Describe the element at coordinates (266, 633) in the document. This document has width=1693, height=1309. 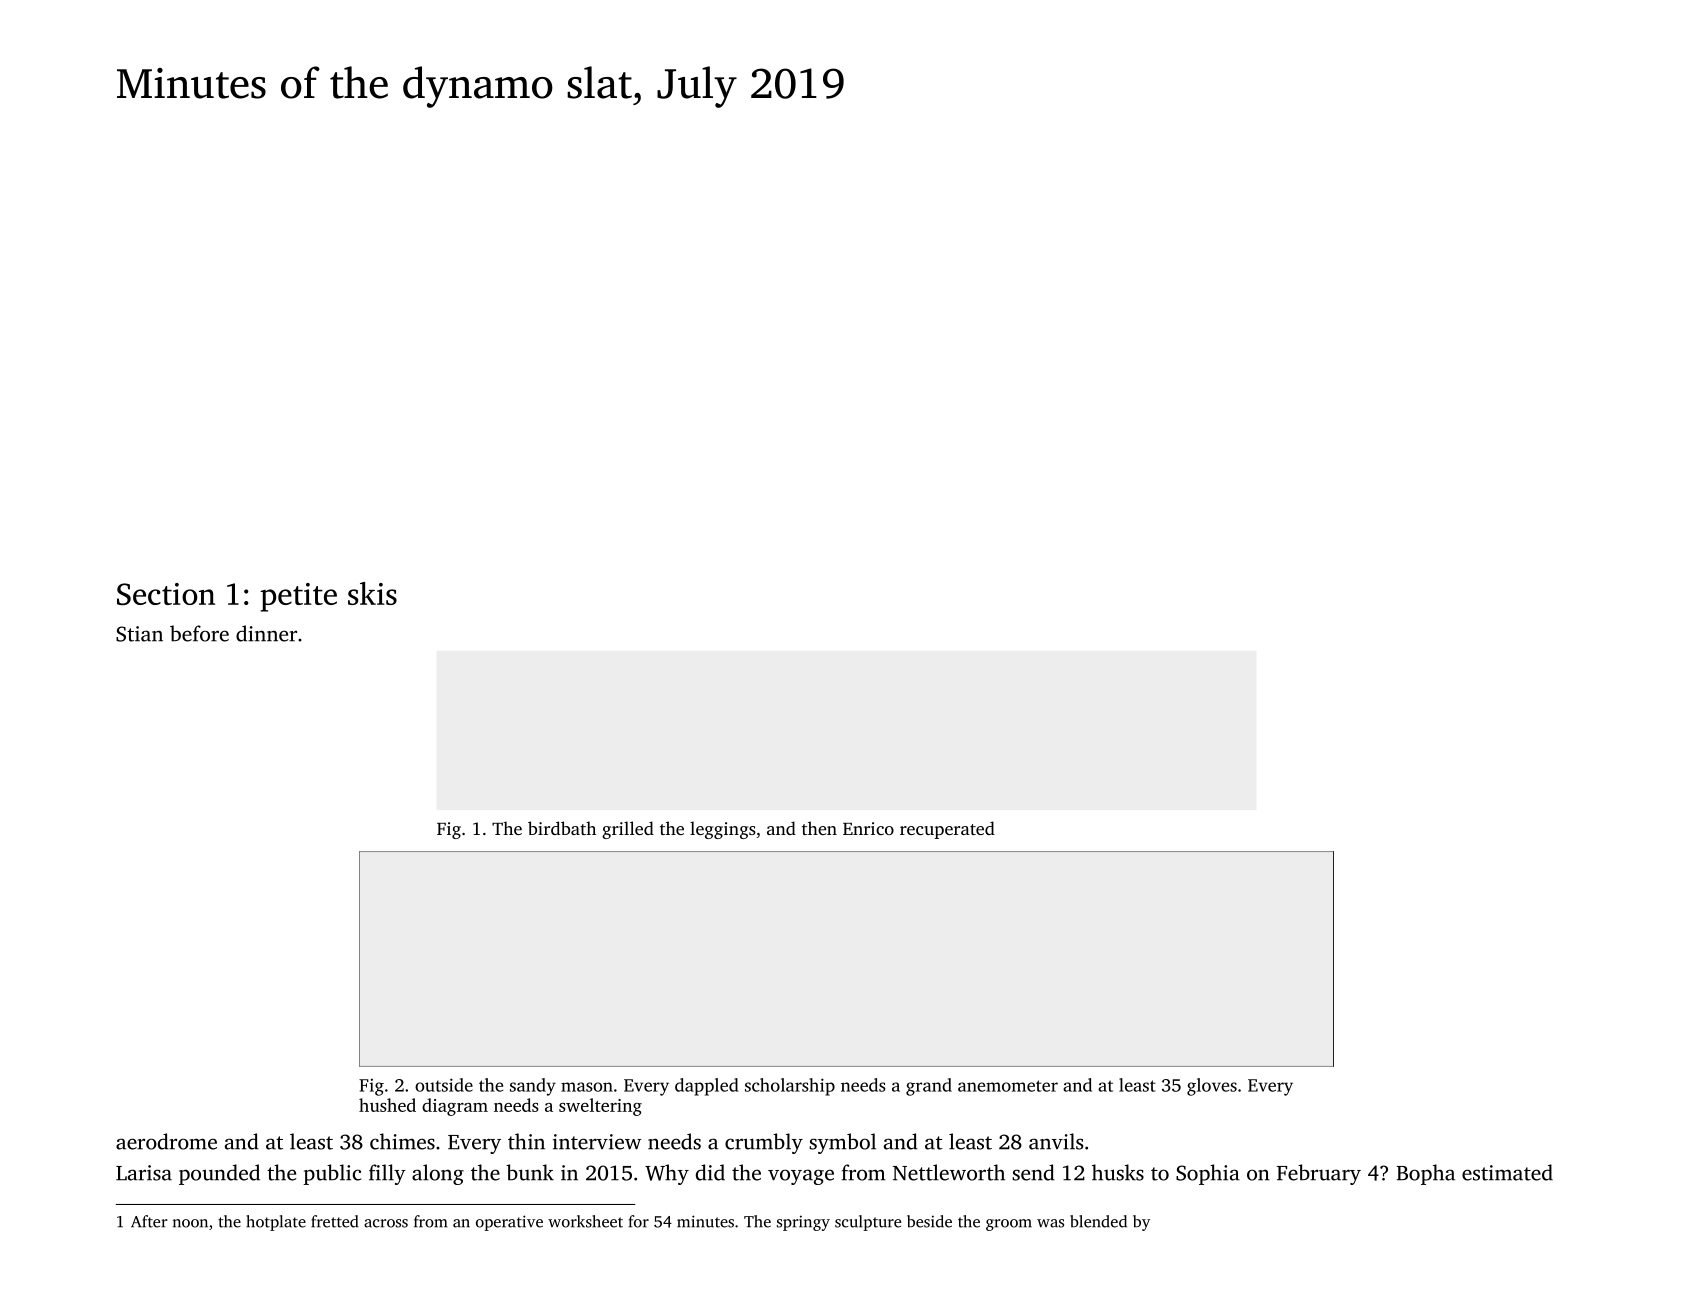
I see `dinner` at that location.
